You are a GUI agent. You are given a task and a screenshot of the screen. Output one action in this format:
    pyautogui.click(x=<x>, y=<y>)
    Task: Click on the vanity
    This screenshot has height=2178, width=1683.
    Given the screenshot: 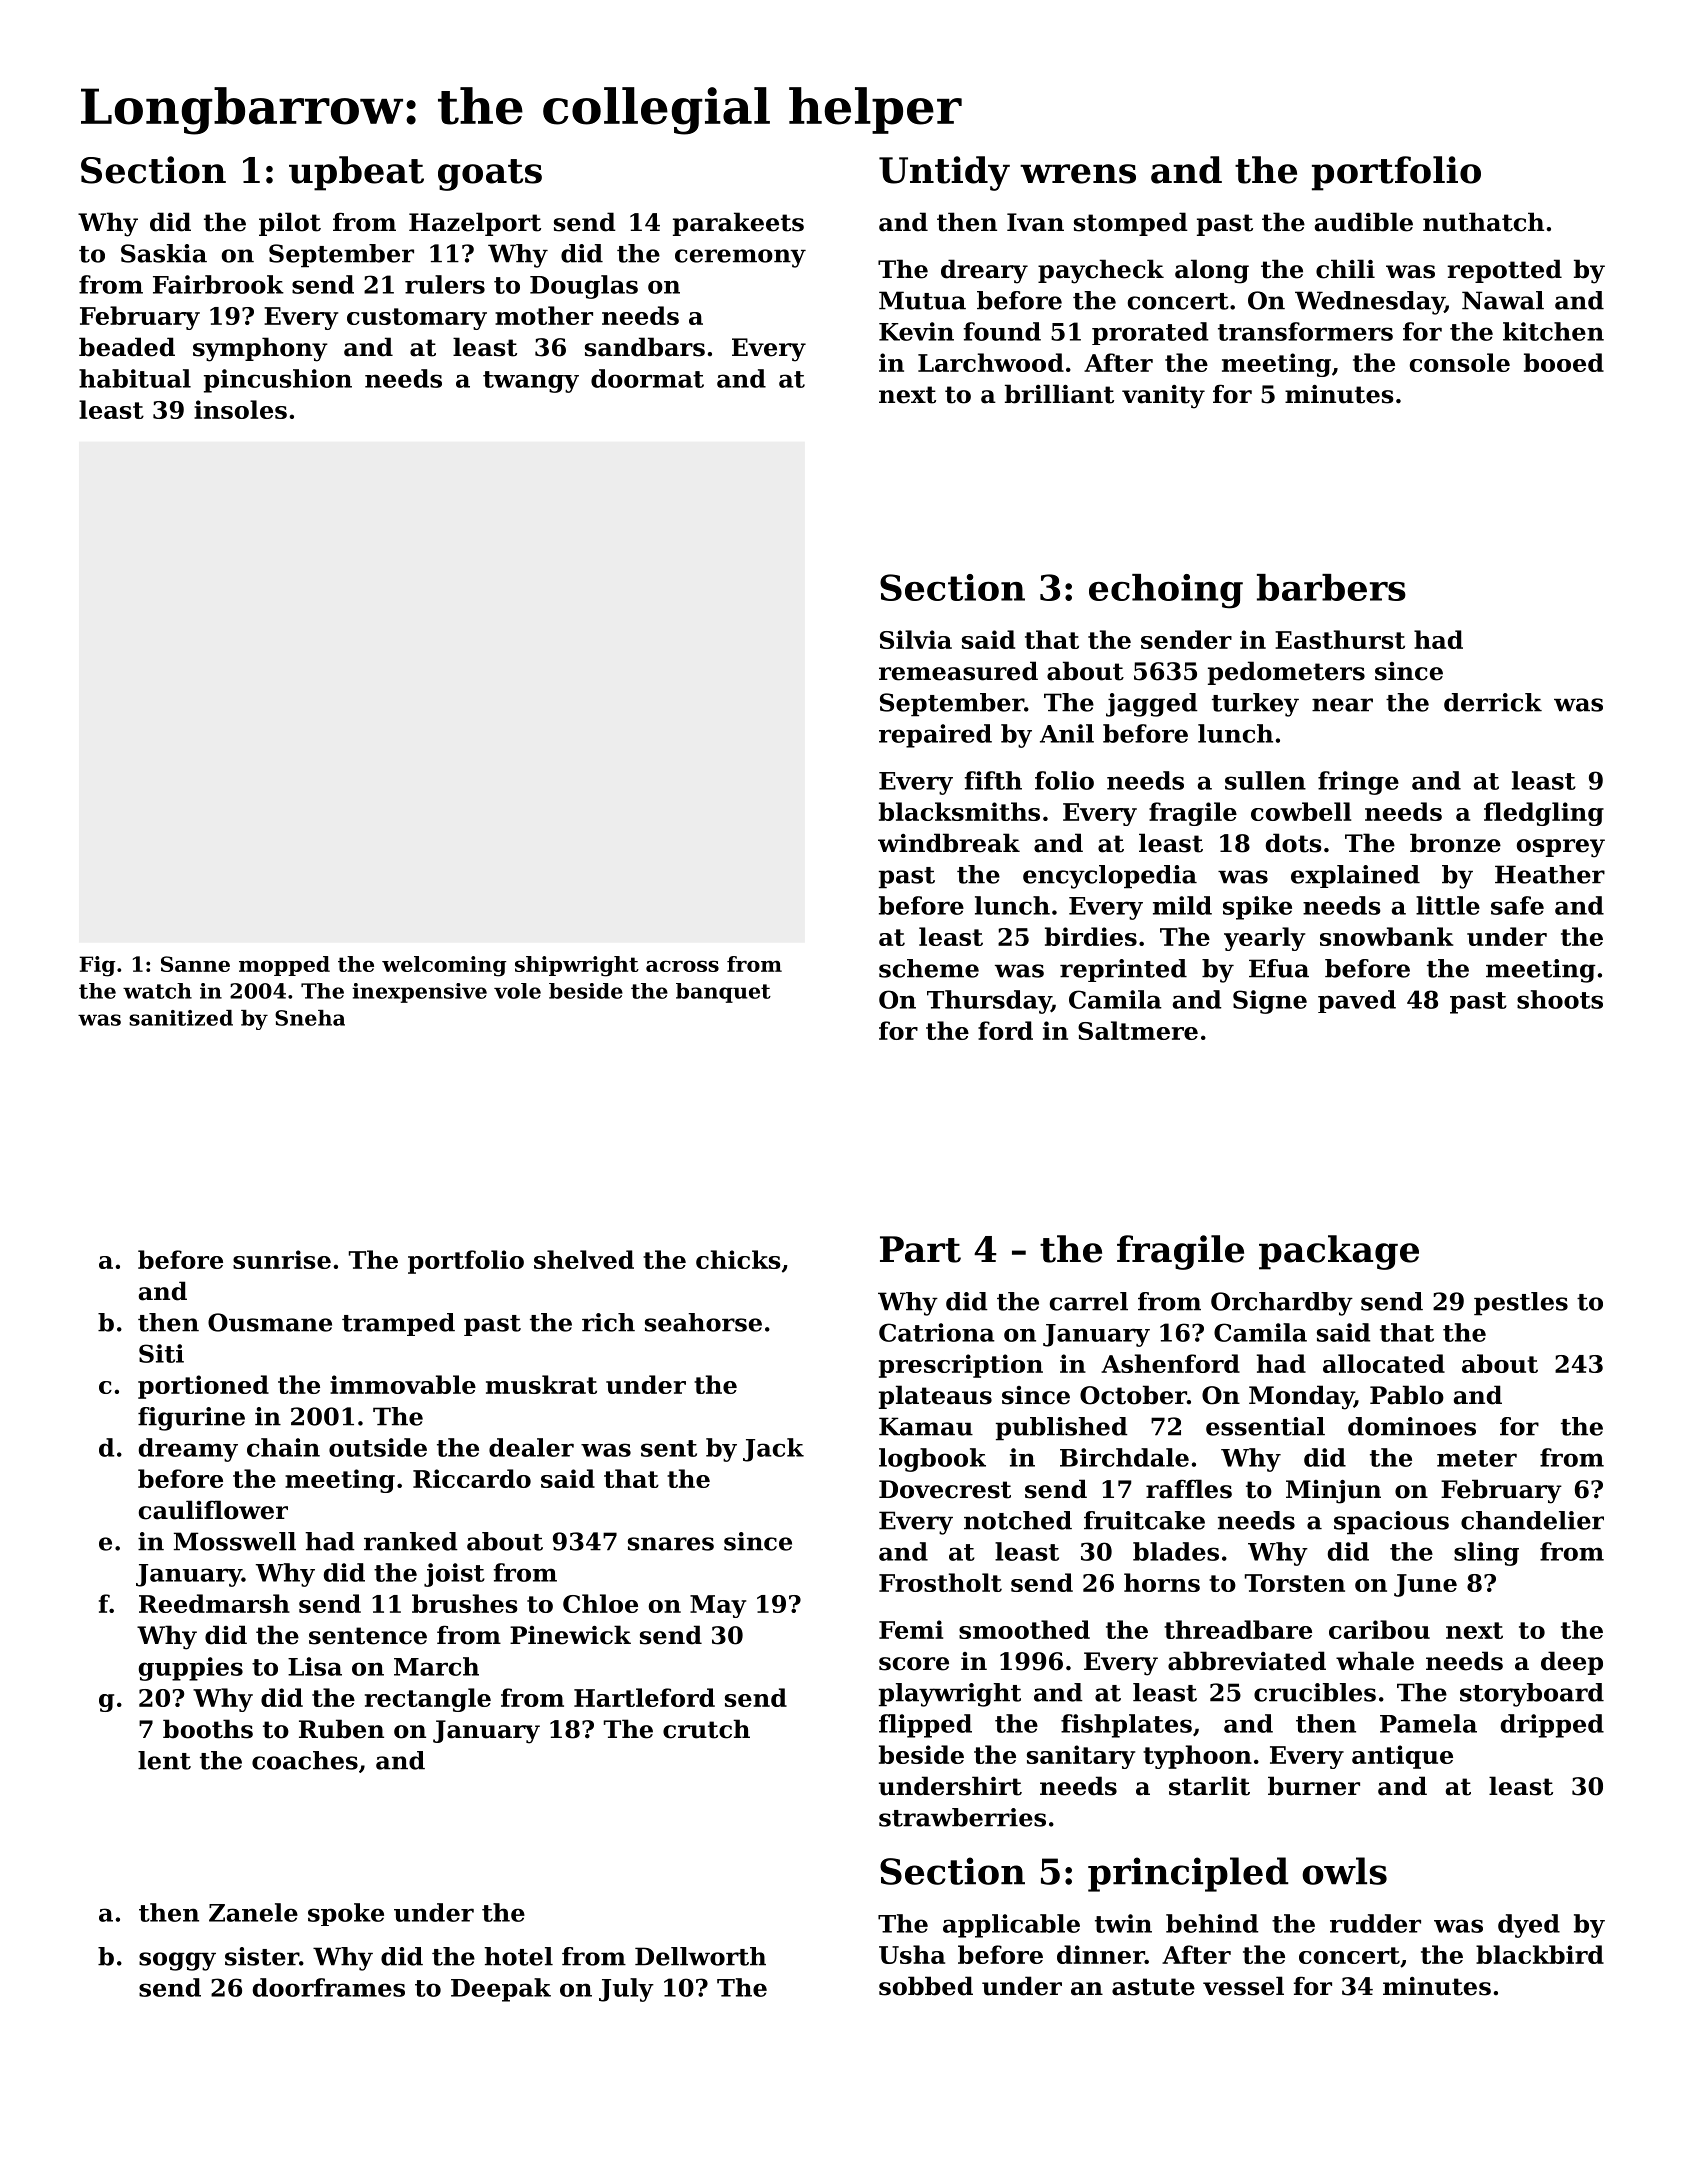 What is the action you would take?
    pyautogui.click(x=1163, y=397)
